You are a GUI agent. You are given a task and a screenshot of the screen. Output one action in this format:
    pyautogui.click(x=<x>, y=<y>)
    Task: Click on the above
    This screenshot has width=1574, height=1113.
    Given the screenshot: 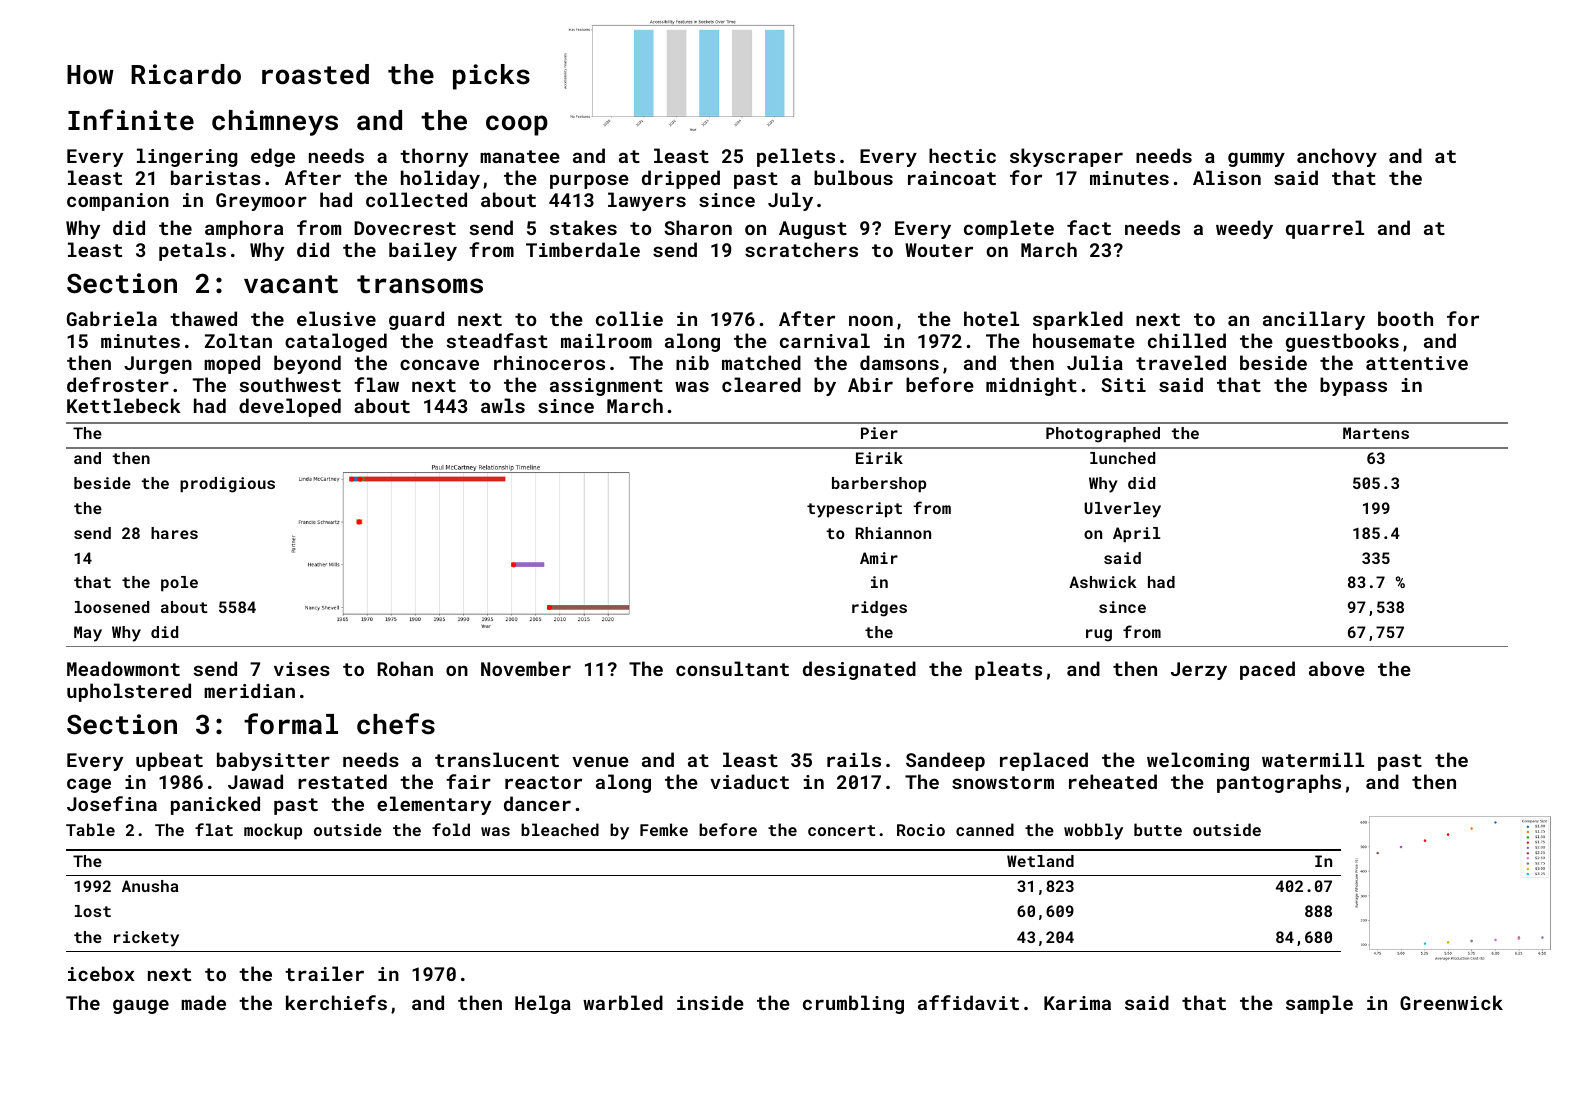 What is the action you would take?
    pyautogui.click(x=1337, y=668)
